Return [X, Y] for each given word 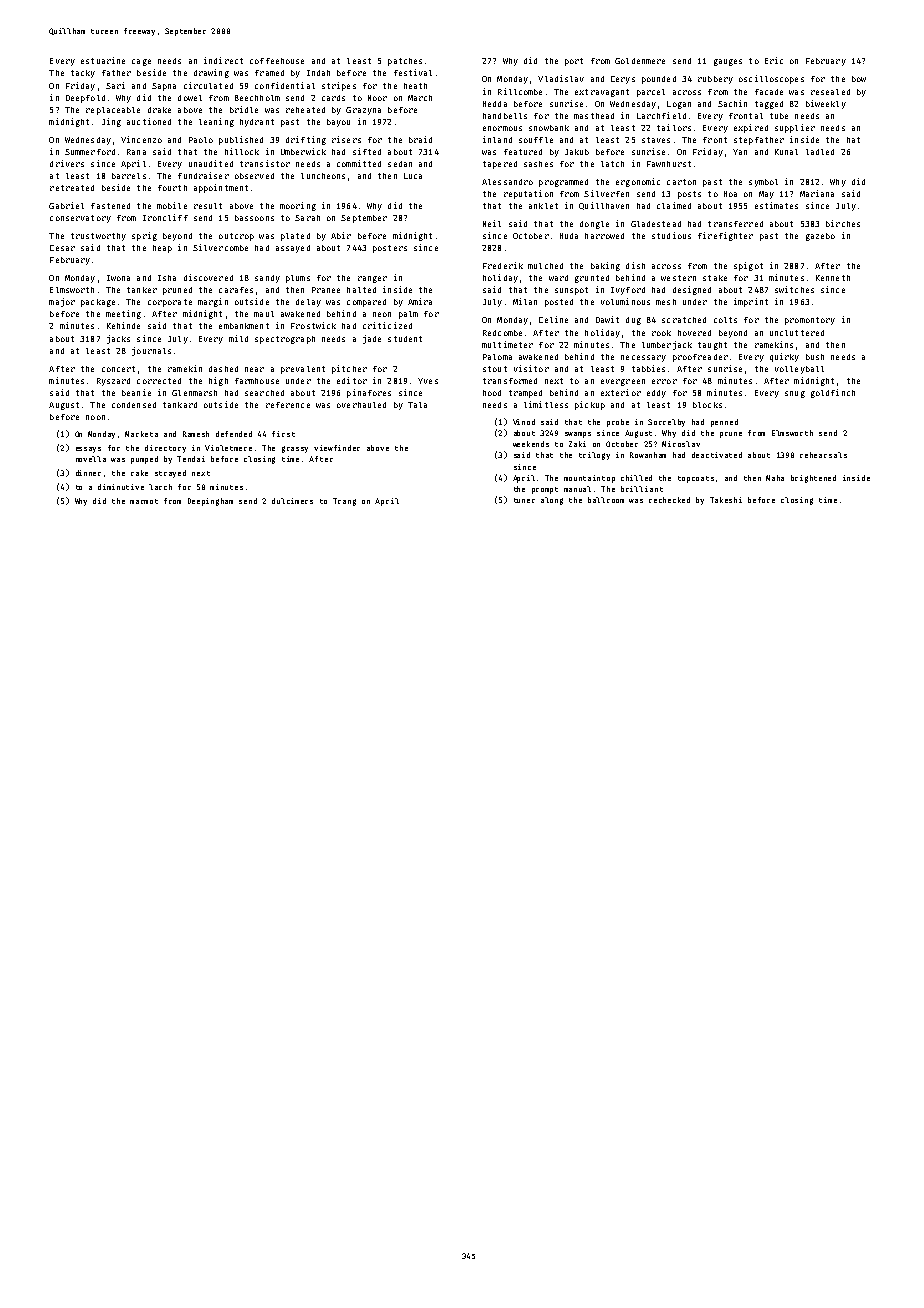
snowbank [549, 128]
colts [725, 320]
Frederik [503, 265]
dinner [88, 473]
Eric [774, 60]
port [574, 62]
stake [715, 278]
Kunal [786, 152]
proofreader [700, 358]
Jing [111, 122]
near [254, 369]
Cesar [62, 248]
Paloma [497, 357]
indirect [223, 60]
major [62, 302]
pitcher [349, 369]
